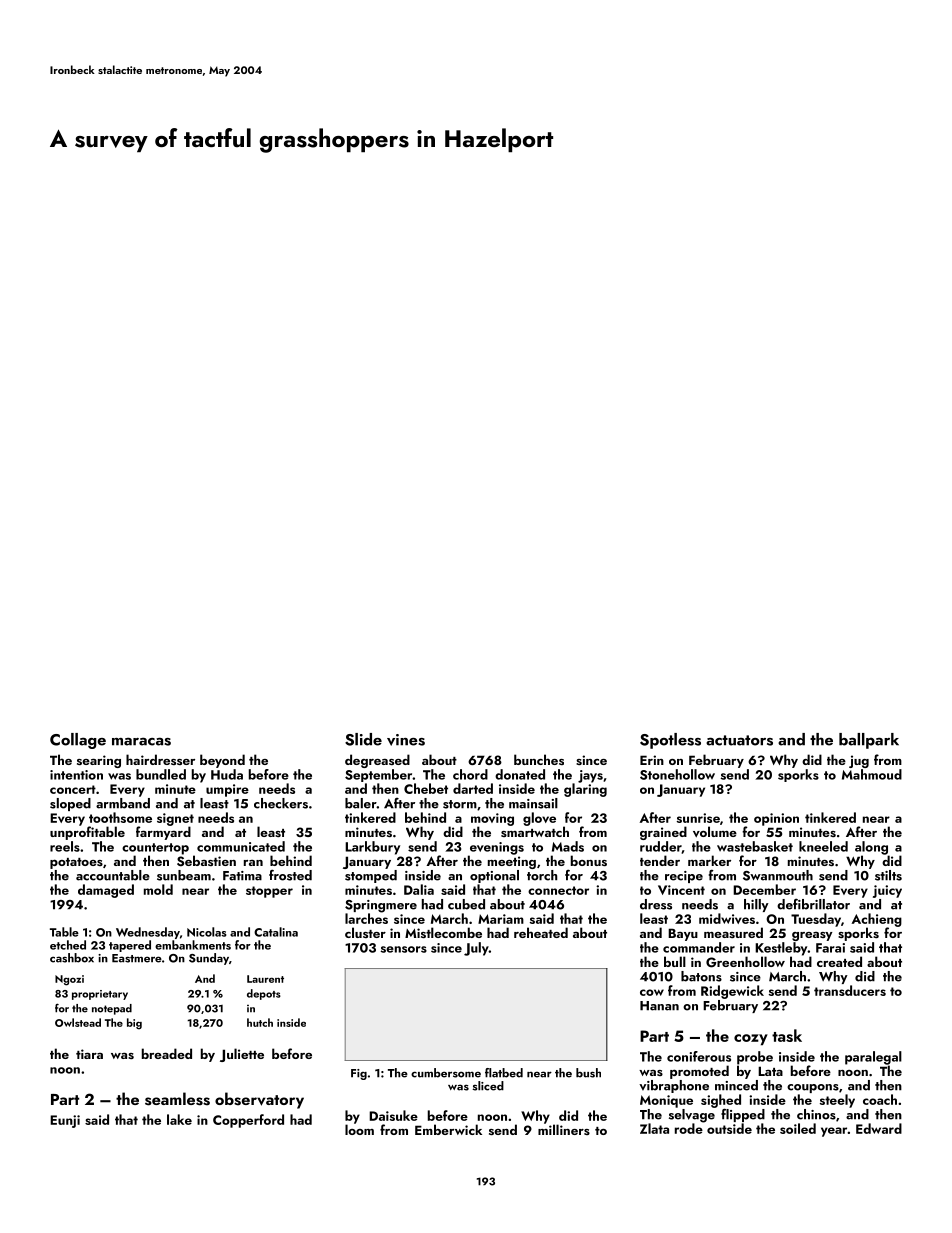  I want to click on communicated, so click(241, 846).
